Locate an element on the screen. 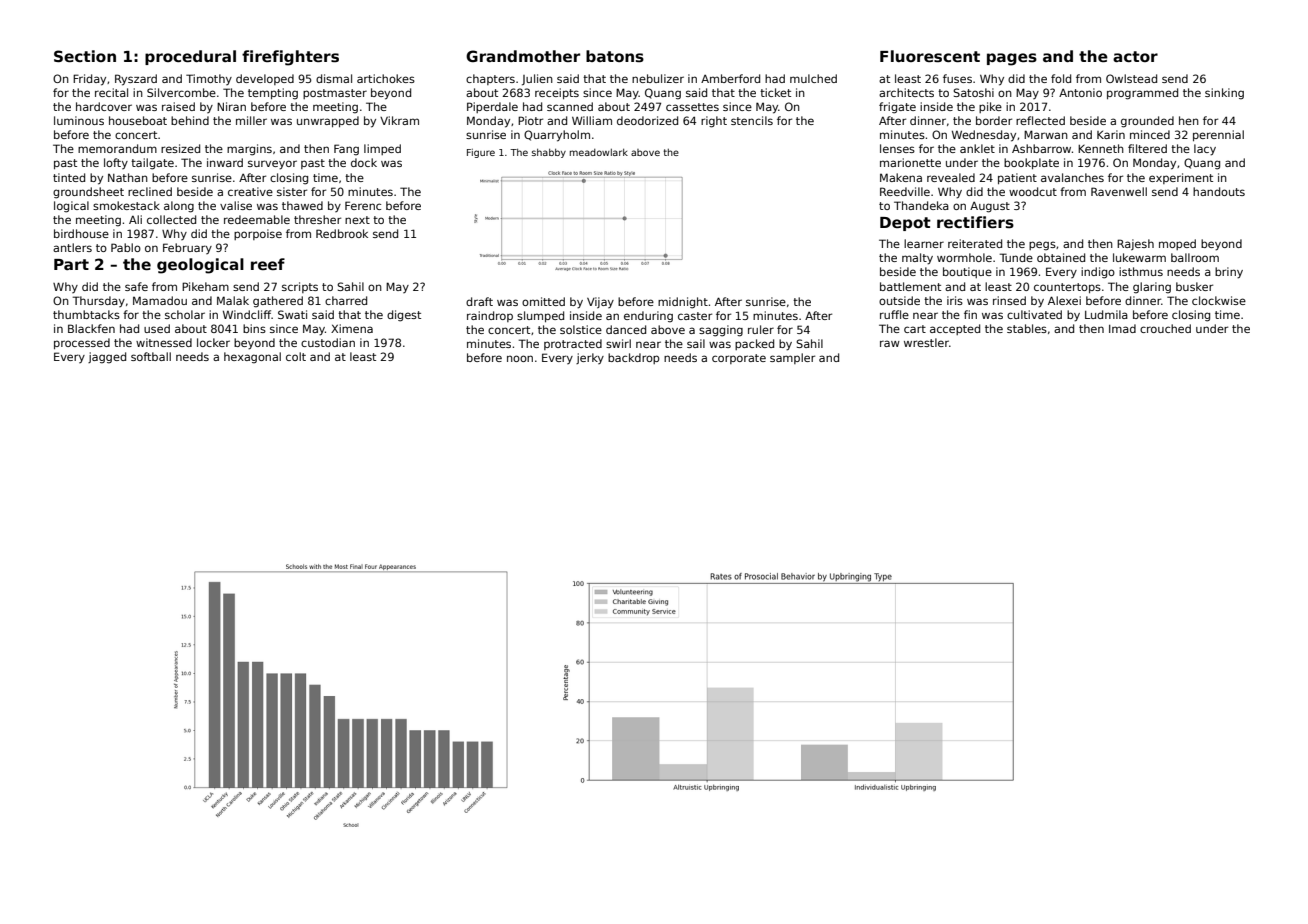 The image size is (1308, 924). jagged is located at coordinates (107, 358).
